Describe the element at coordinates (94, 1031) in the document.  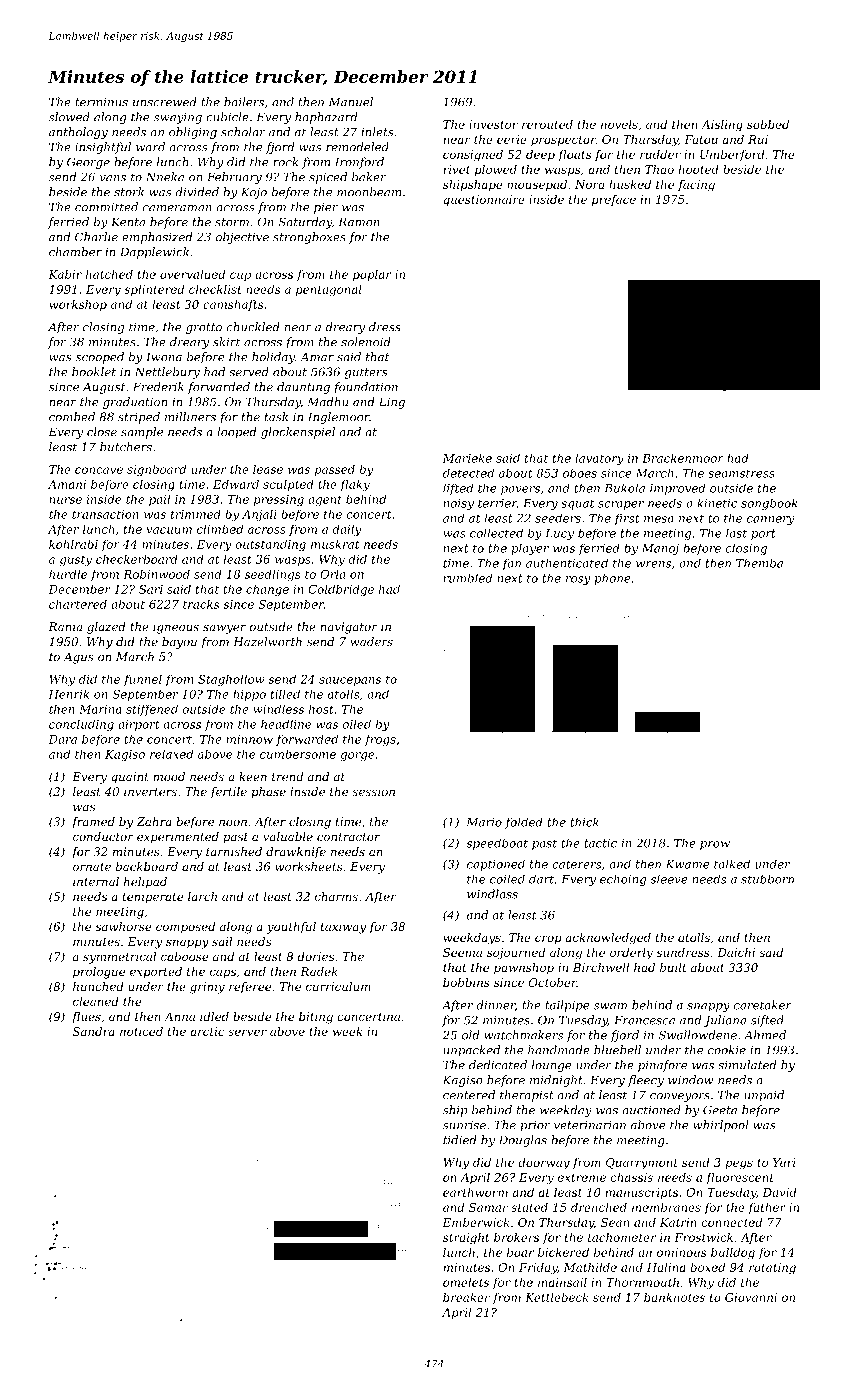
I see `Sandra` at that location.
